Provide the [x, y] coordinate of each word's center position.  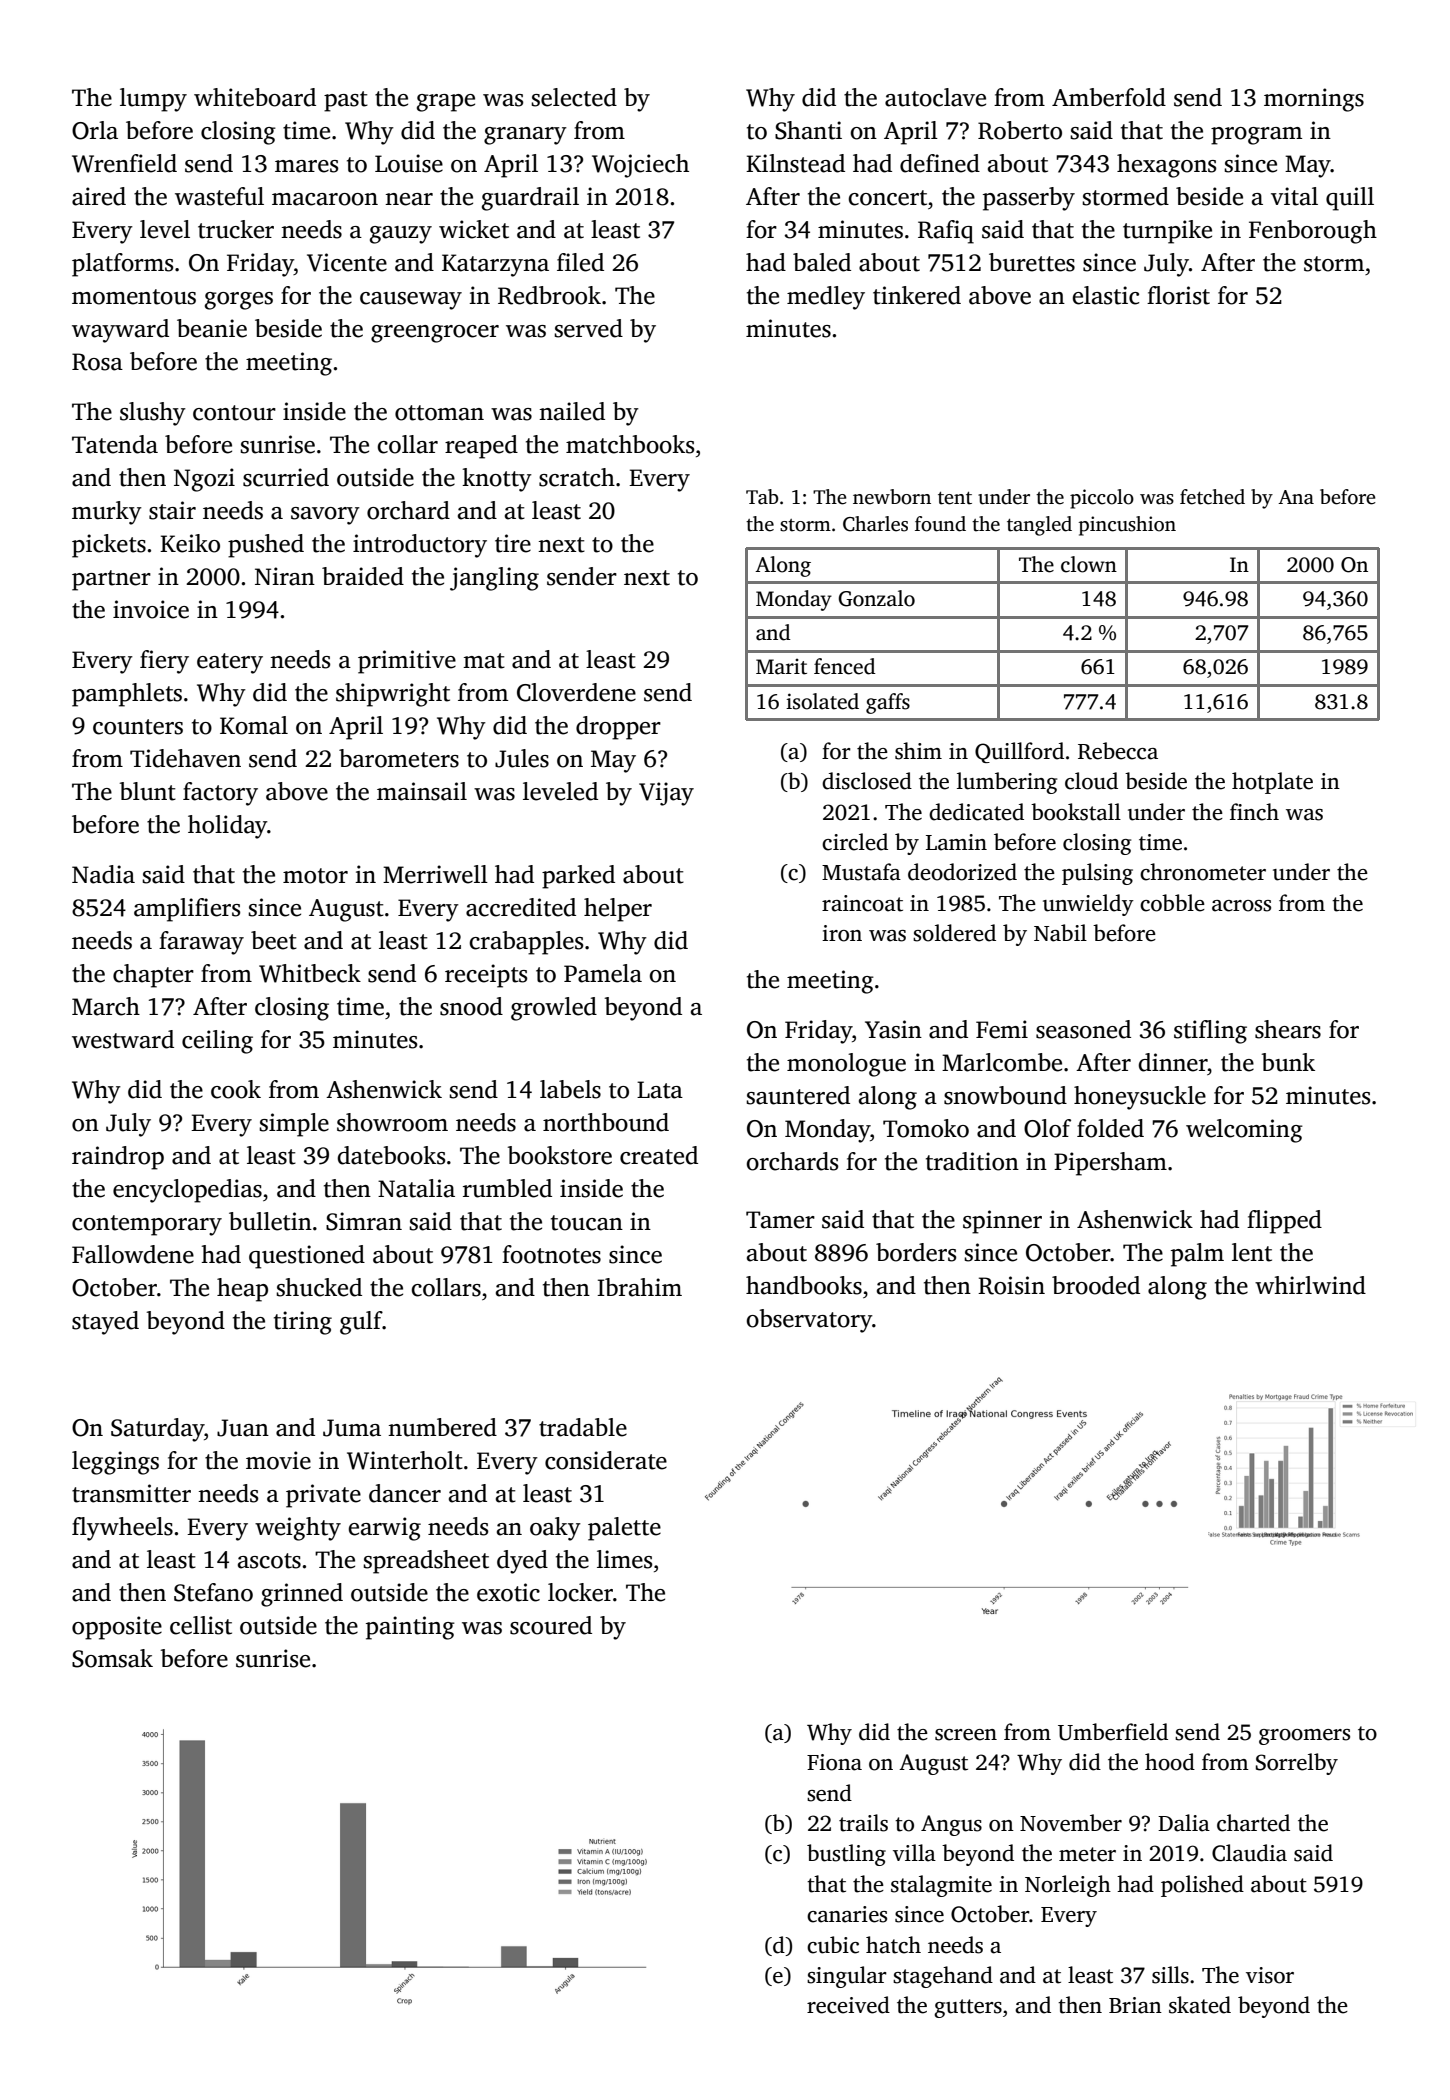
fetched [1212, 497]
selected [574, 97]
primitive [407, 662]
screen [966, 1735]
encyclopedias [187, 1191]
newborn [892, 497]
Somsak [112, 1658]
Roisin [1011, 1285]
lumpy [153, 100]
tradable [583, 1427]
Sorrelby [1297, 1764]
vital [1294, 196]
